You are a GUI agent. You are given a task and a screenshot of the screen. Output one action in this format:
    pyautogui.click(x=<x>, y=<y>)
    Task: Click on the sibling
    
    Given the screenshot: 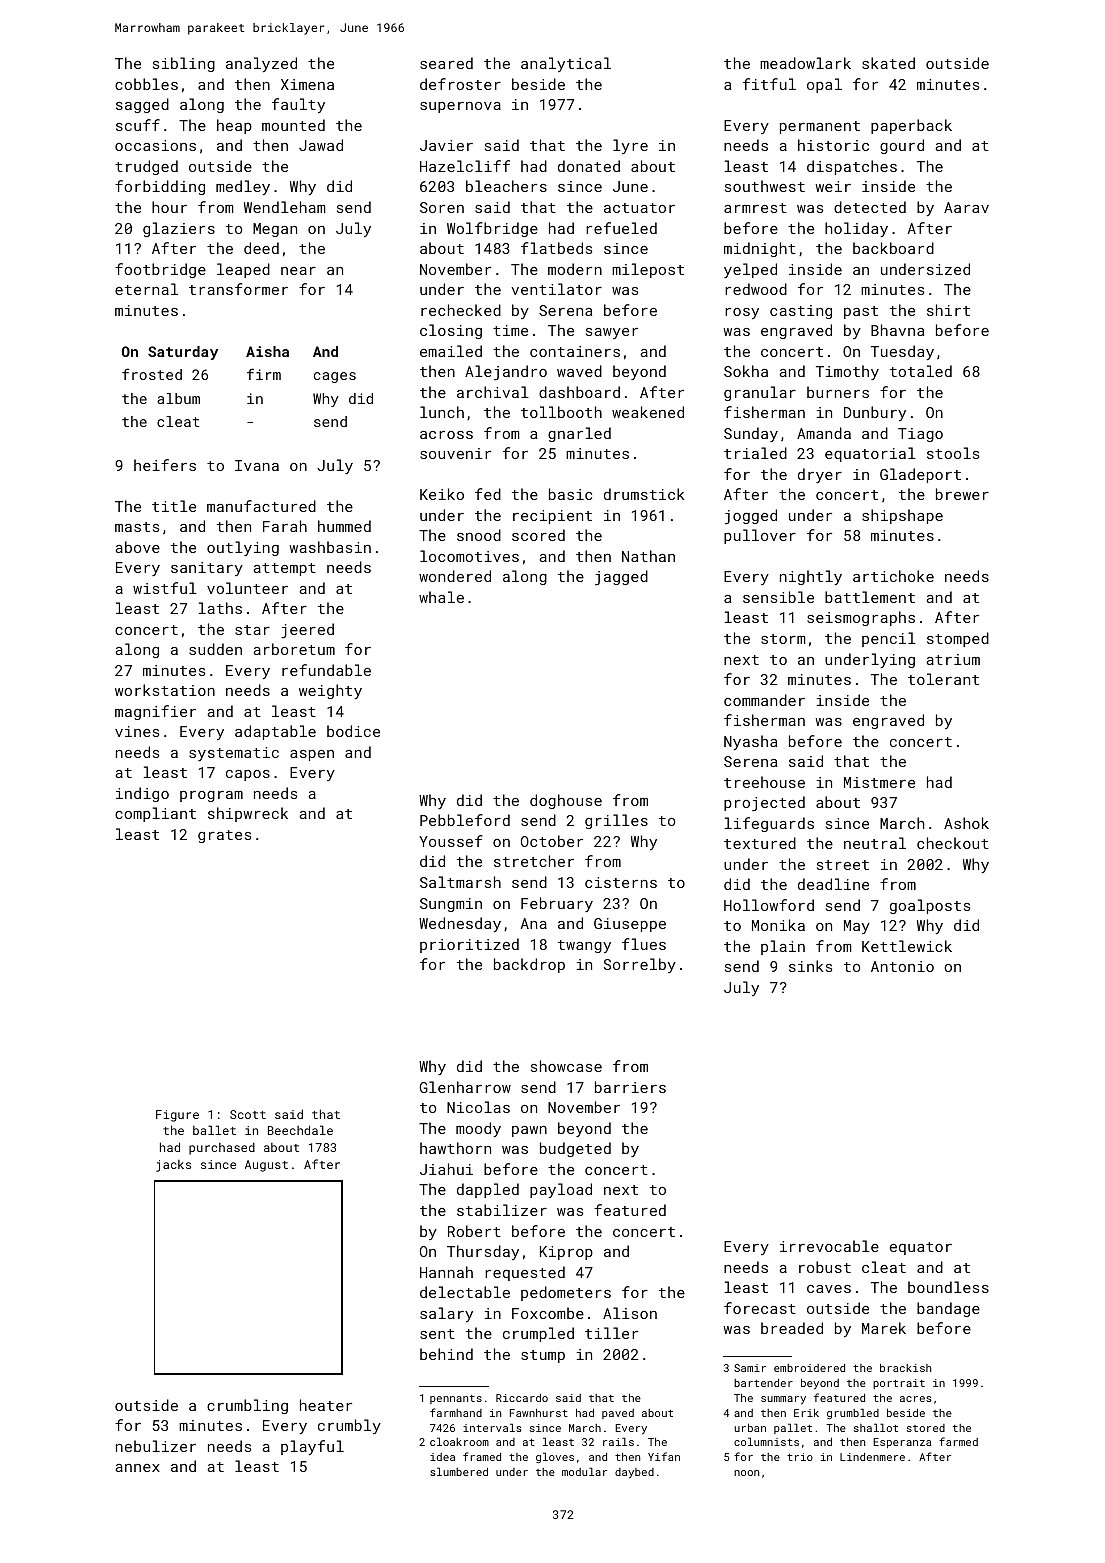 What is the action you would take?
    pyautogui.click(x=184, y=64)
